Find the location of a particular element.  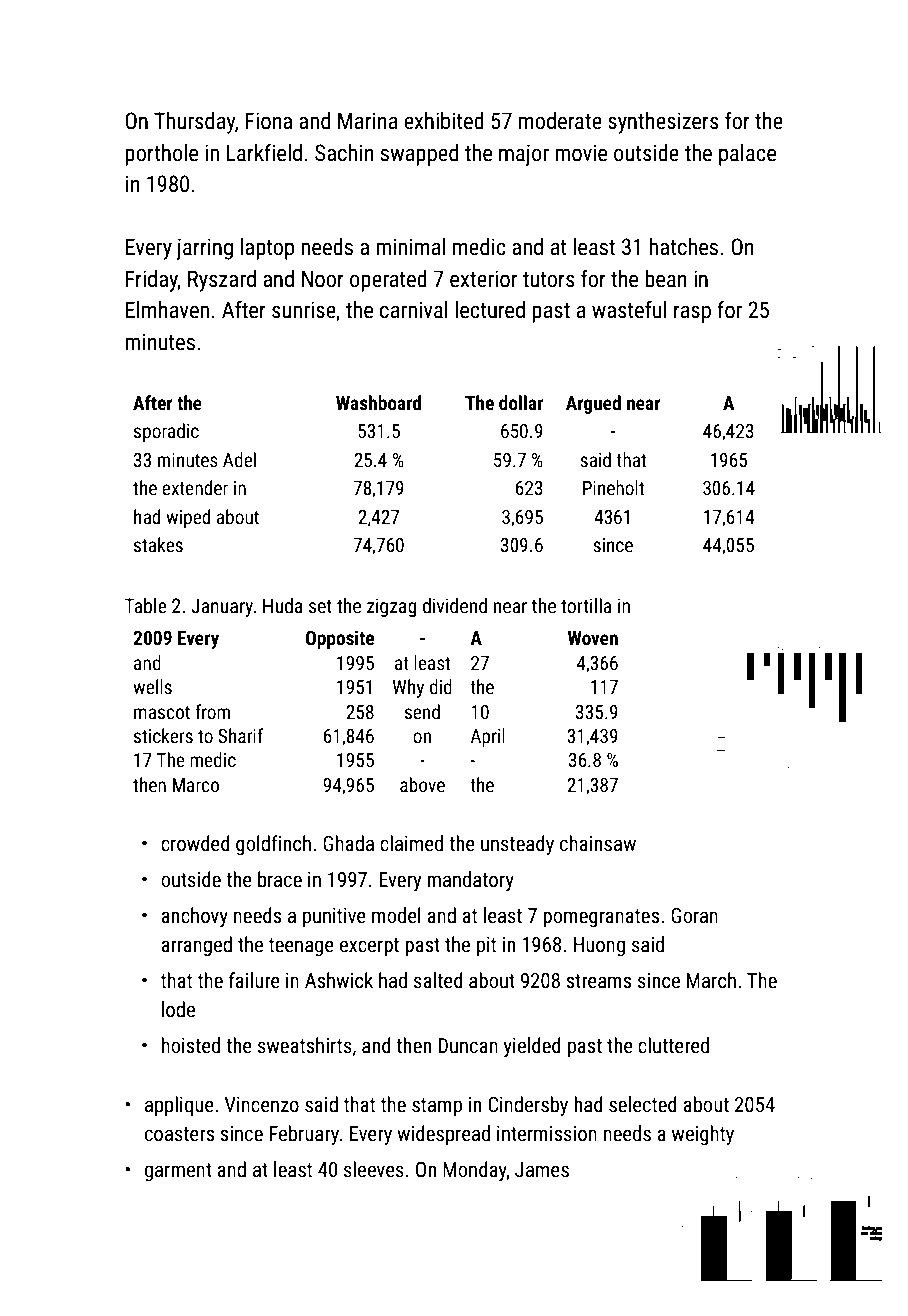

anchovy is located at coordinates (195, 917).
